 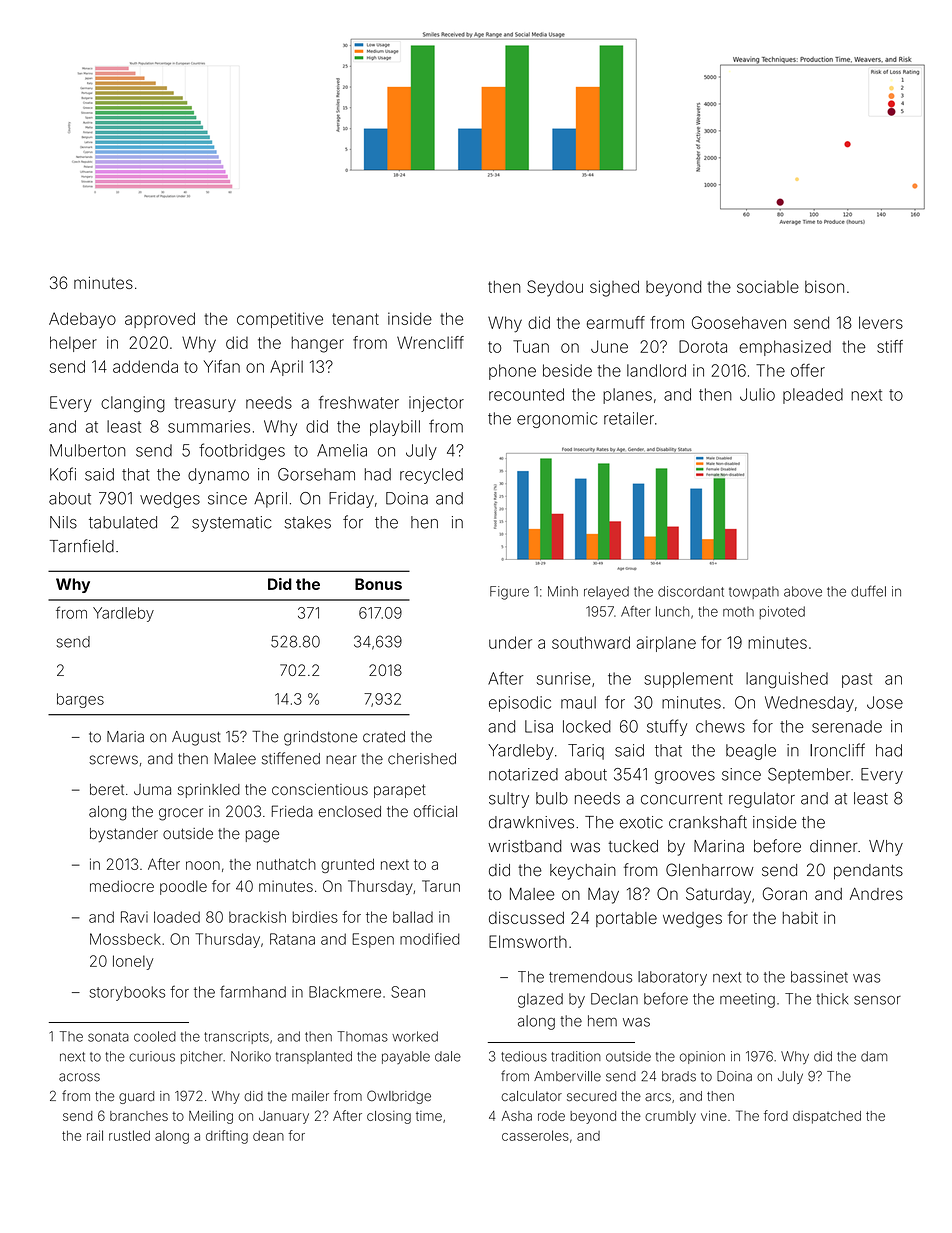 What do you see at coordinates (222, 366) in the page?
I see `Yifan` at bounding box center [222, 366].
